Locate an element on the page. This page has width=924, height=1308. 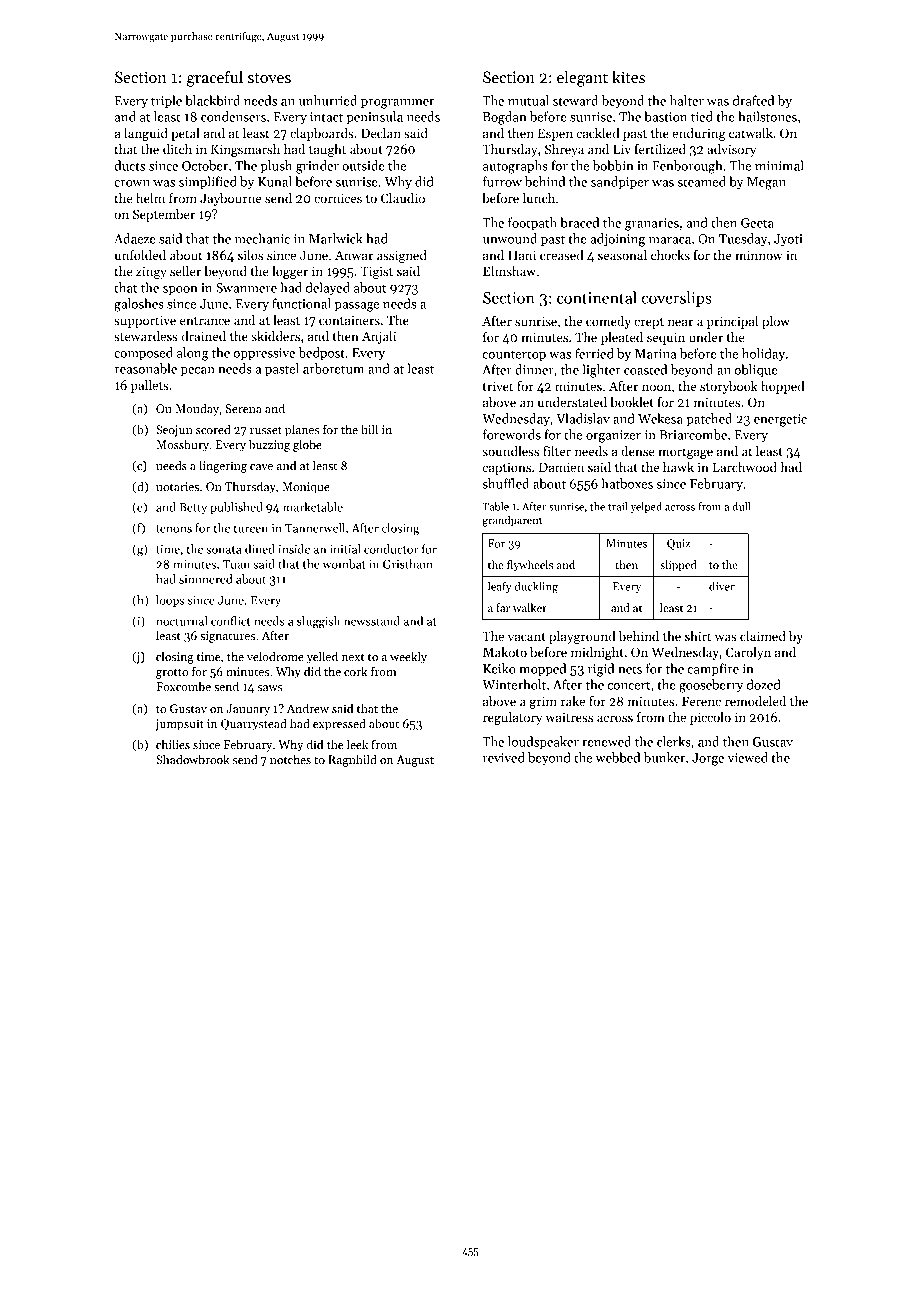
pecan is located at coordinates (198, 371).
